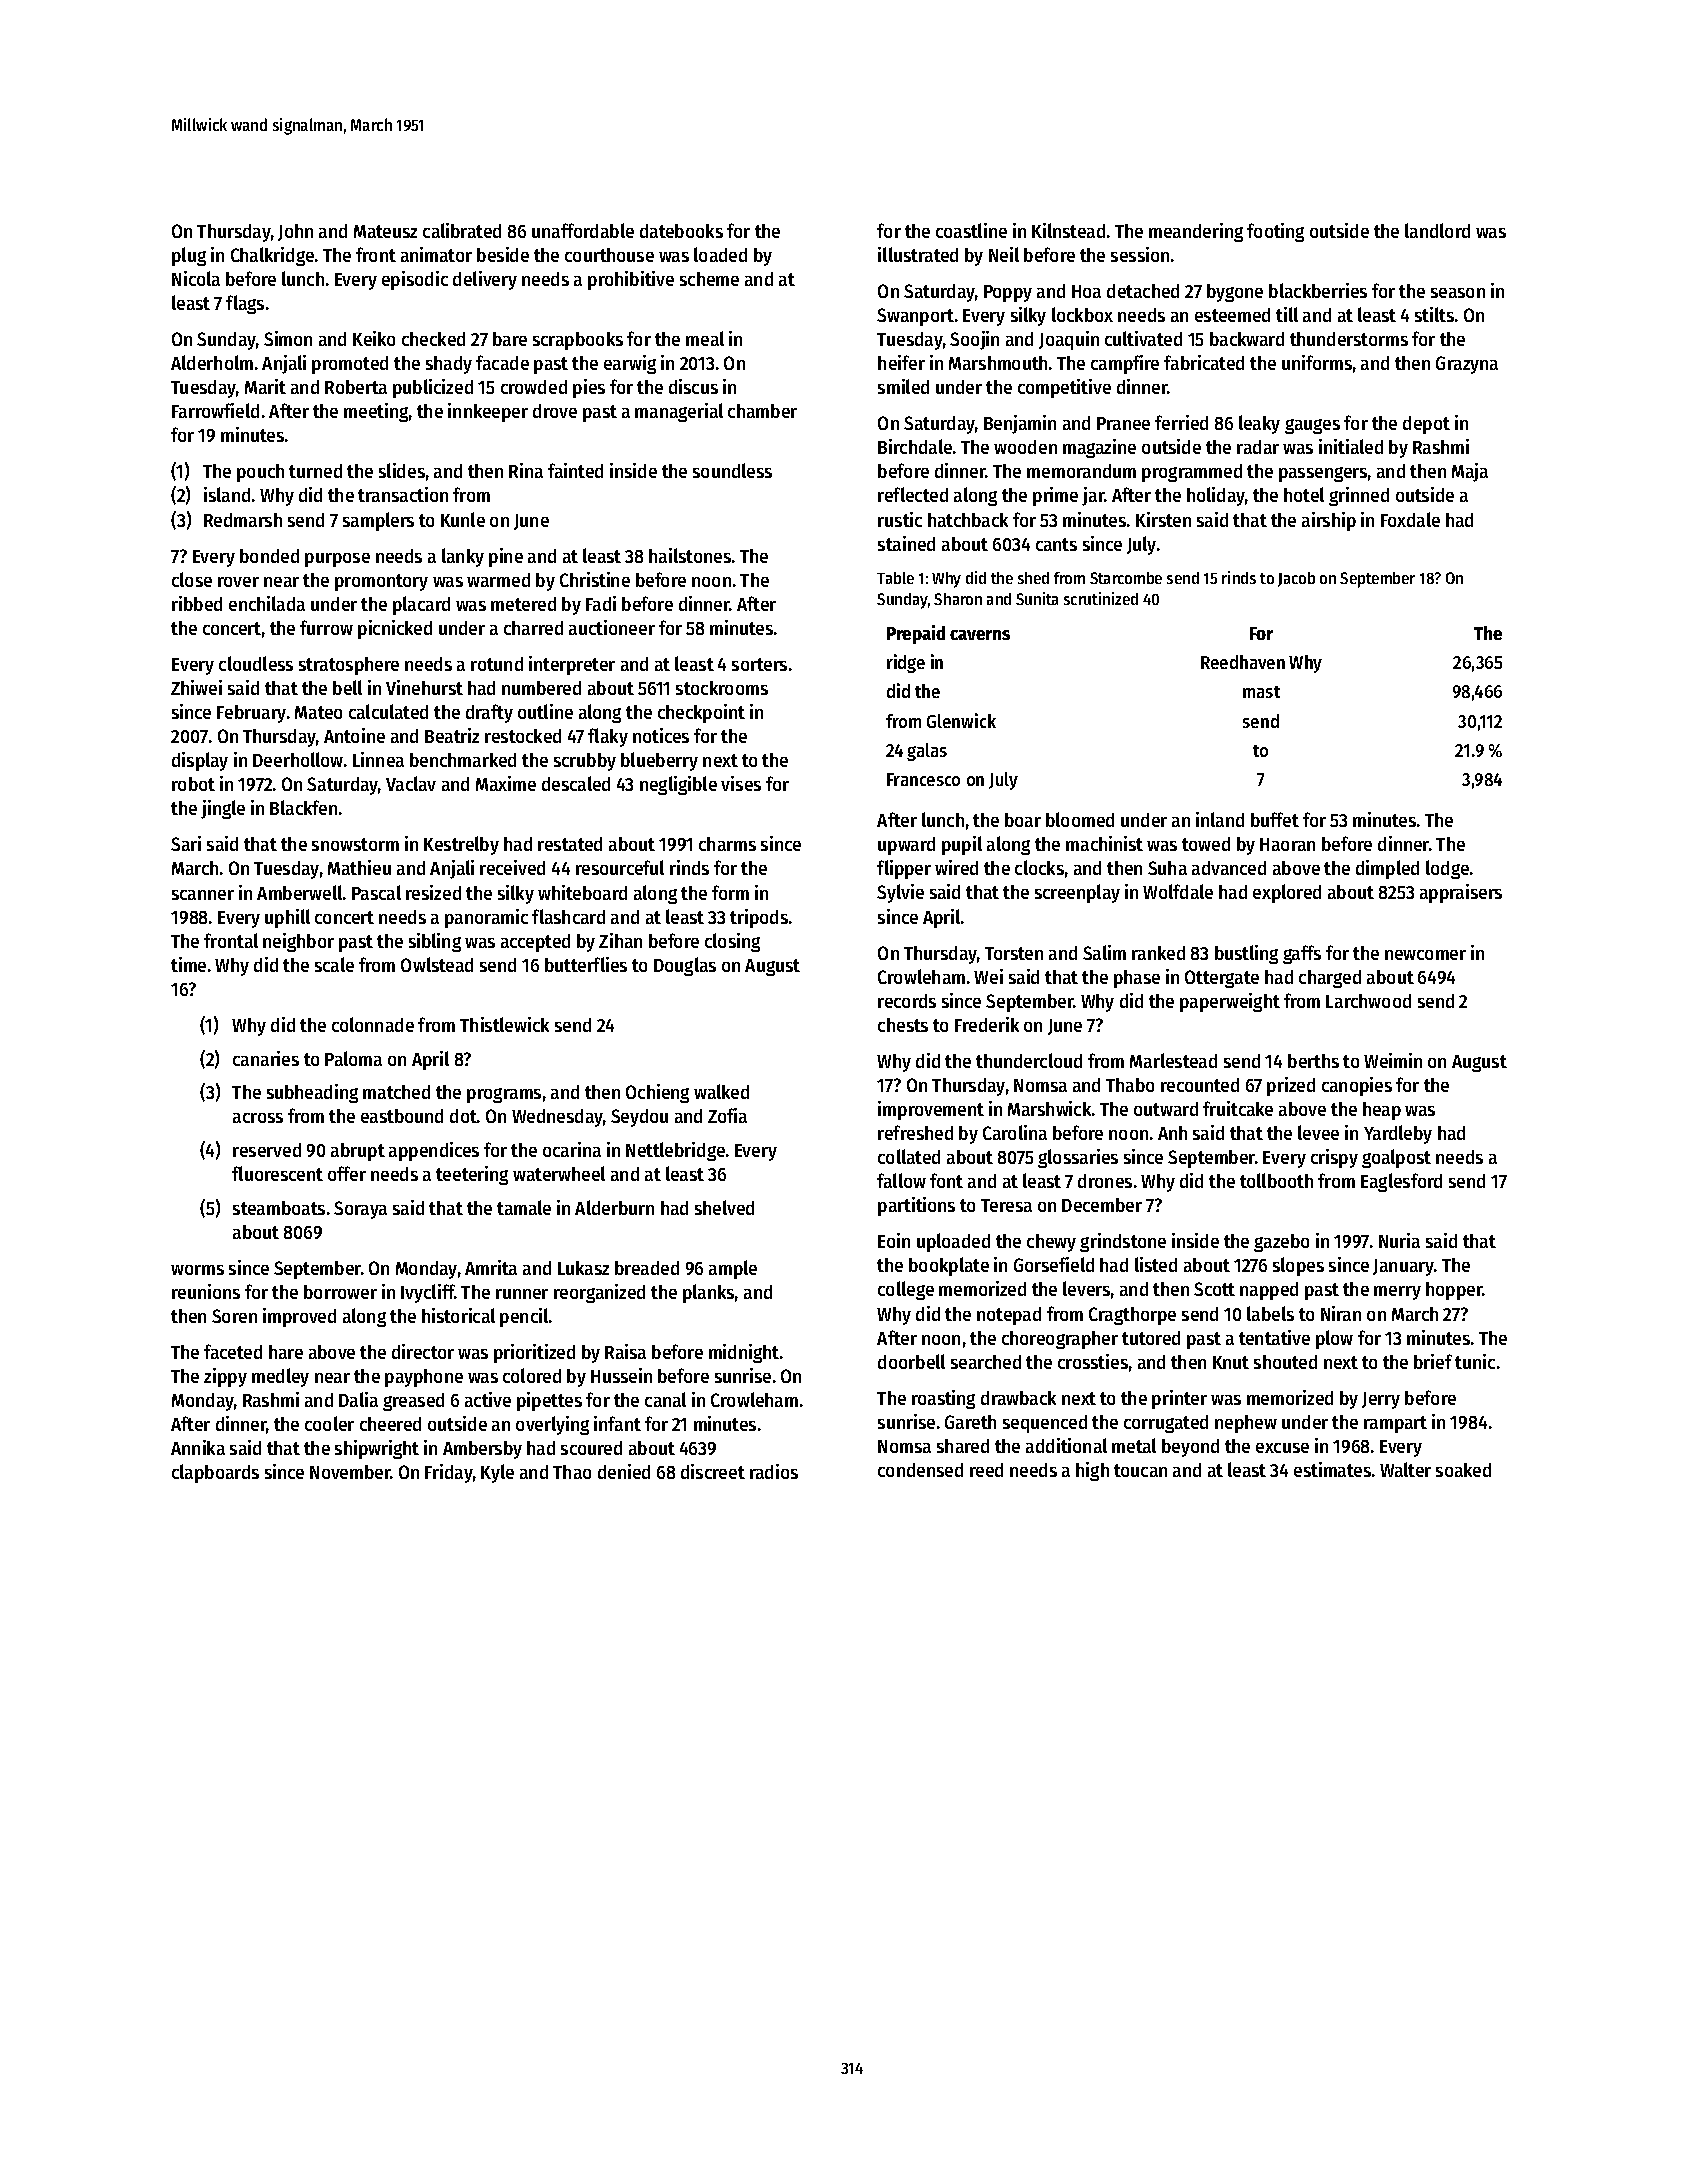 This screenshot has height=2178, width=1683. What do you see at coordinates (774, 1471) in the screenshot?
I see `radios` at bounding box center [774, 1471].
